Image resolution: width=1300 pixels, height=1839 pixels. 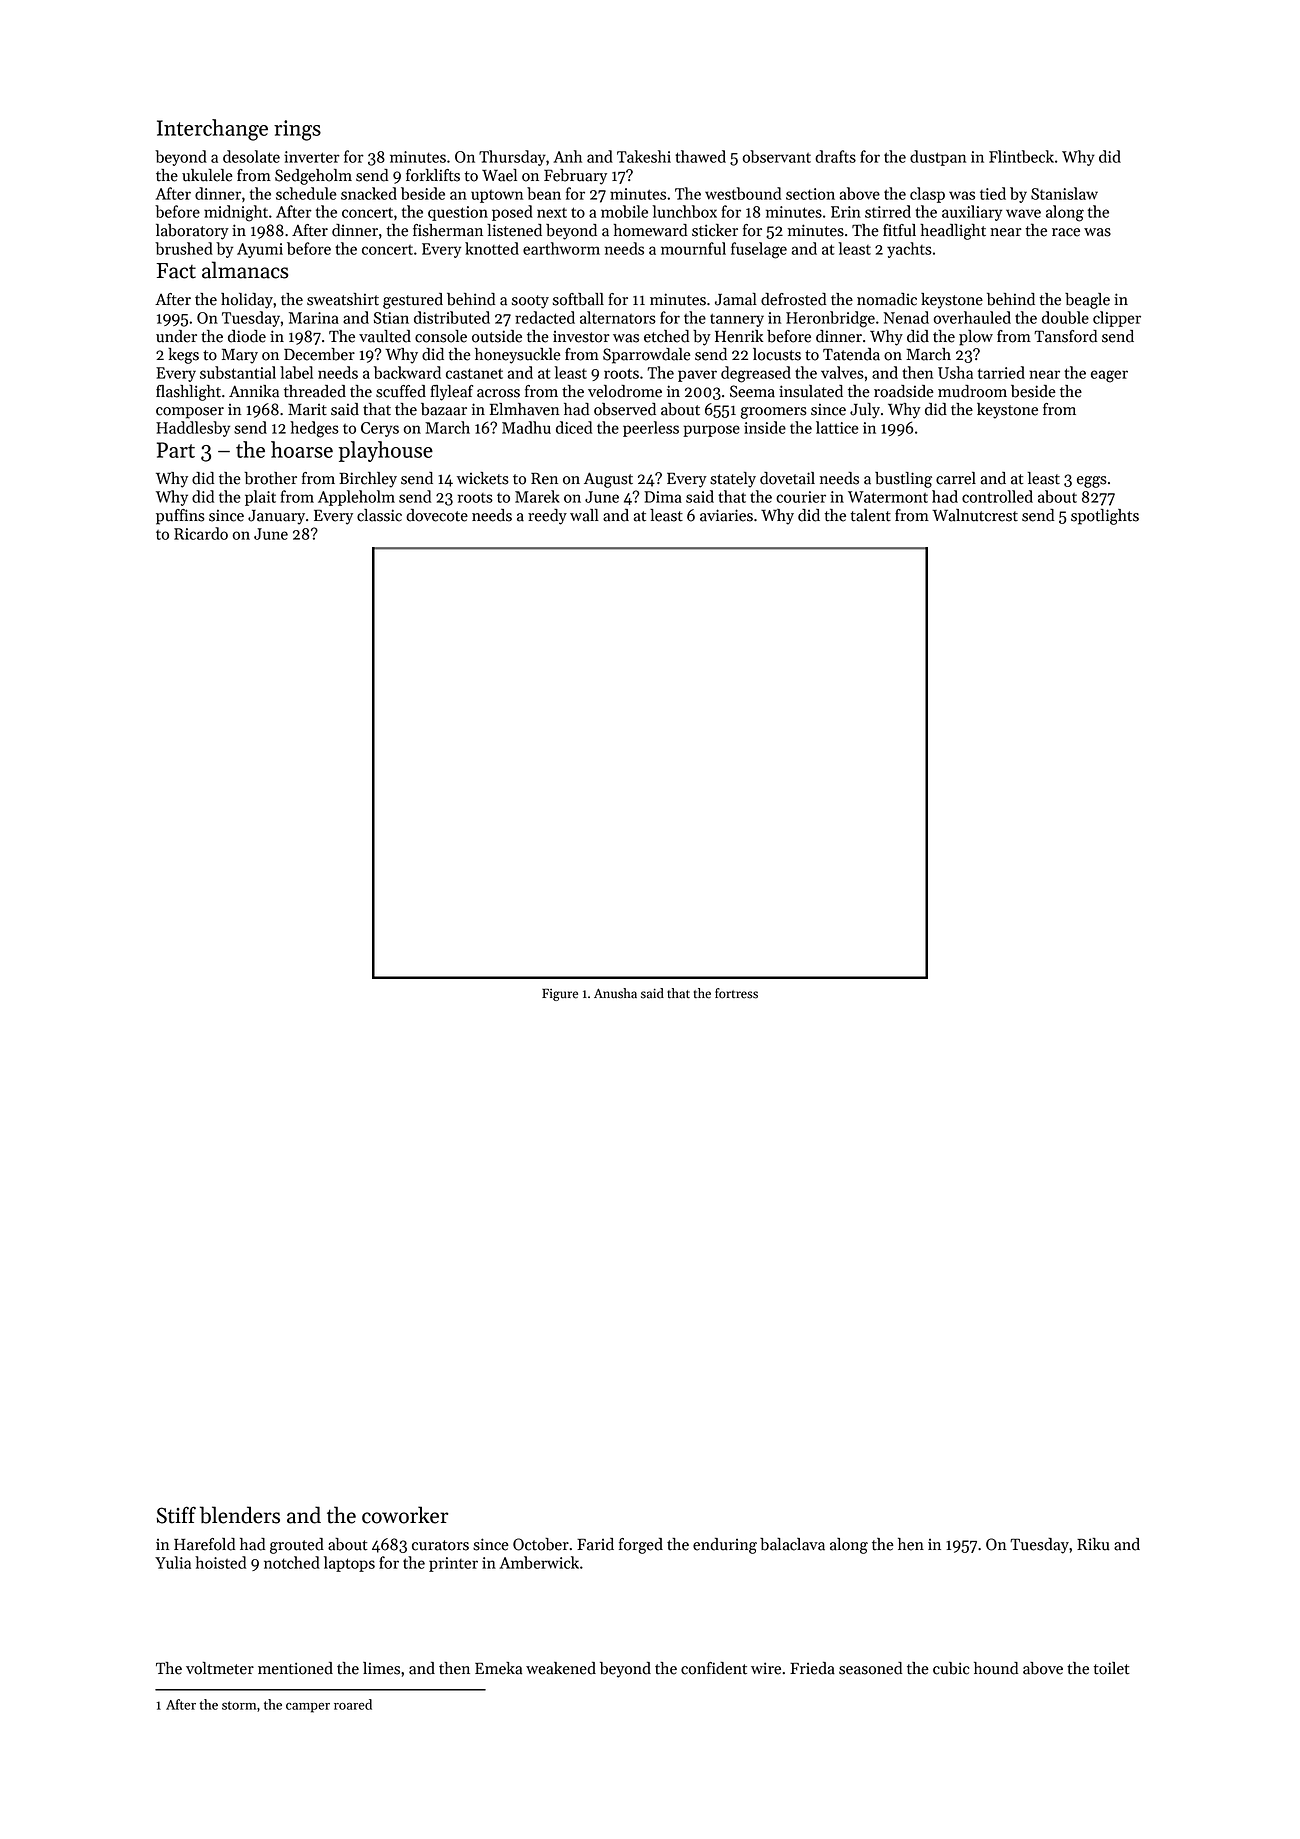 What do you see at coordinates (972, 317) in the screenshot?
I see `overhauled` at bounding box center [972, 317].
